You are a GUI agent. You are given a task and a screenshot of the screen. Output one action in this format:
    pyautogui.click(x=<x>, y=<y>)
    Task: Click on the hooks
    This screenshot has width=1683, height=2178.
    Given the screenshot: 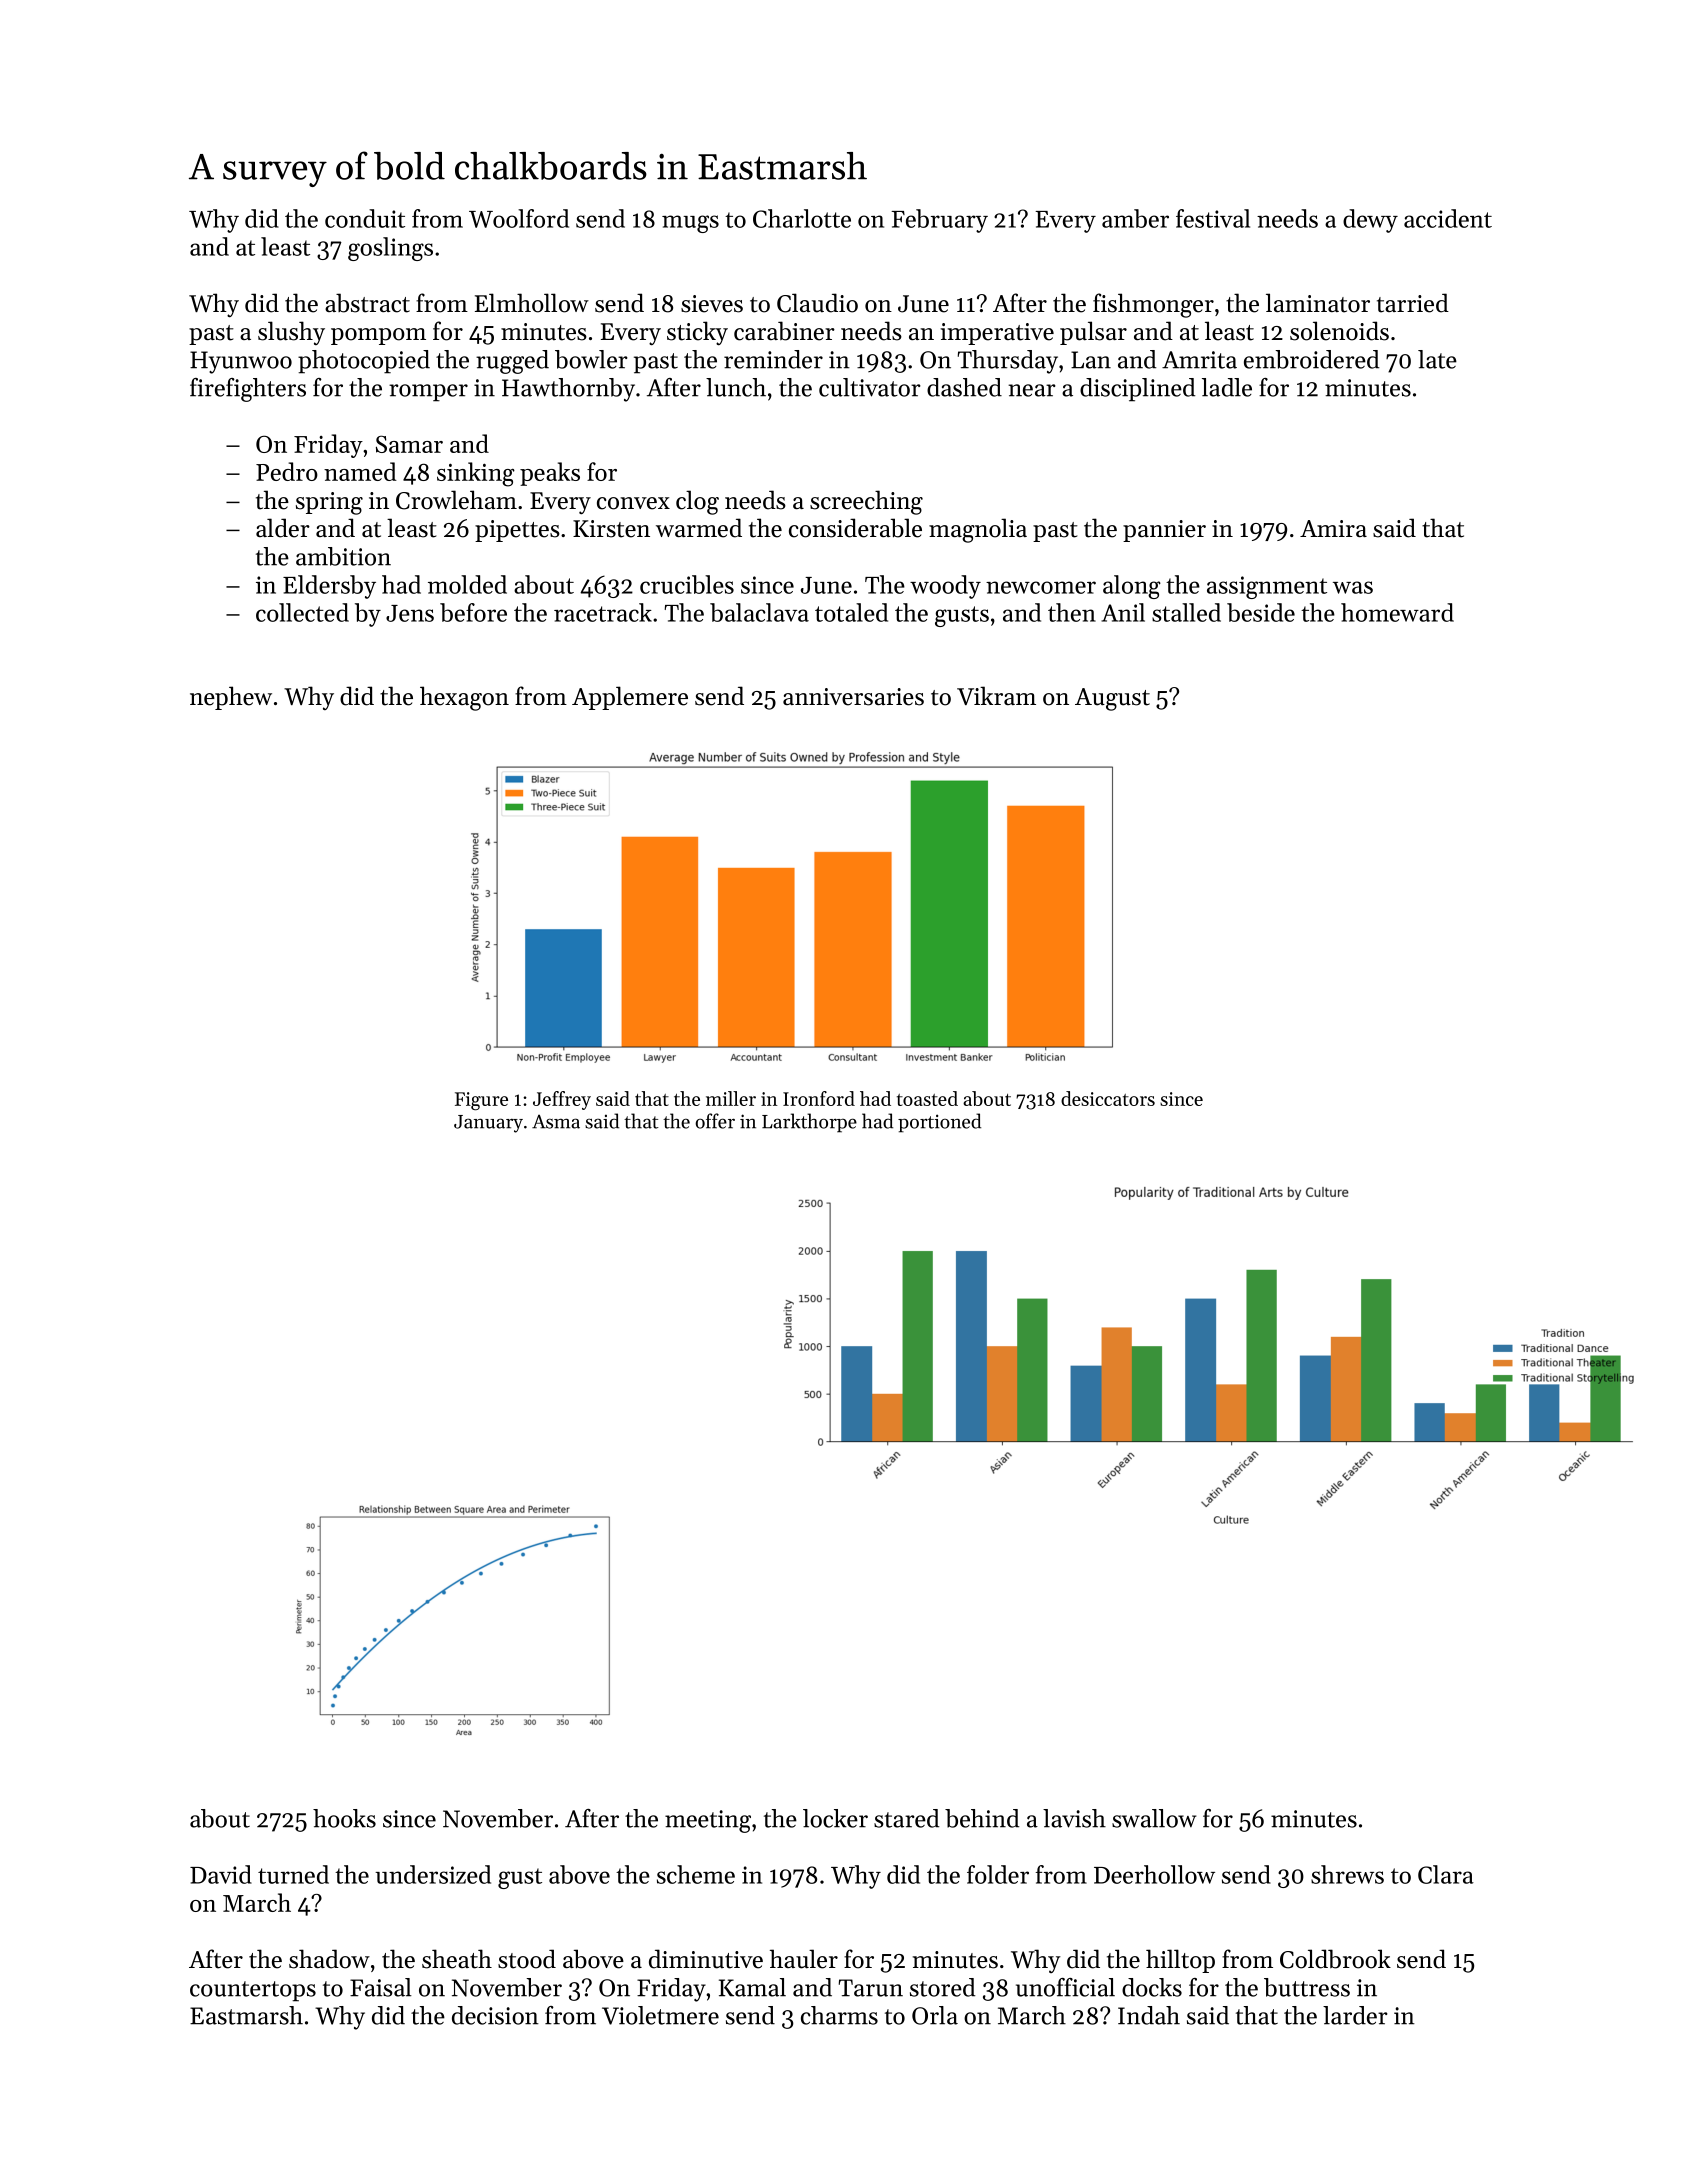 What is the action you would take?
    pyautogui.click(x=344, y=1818)
